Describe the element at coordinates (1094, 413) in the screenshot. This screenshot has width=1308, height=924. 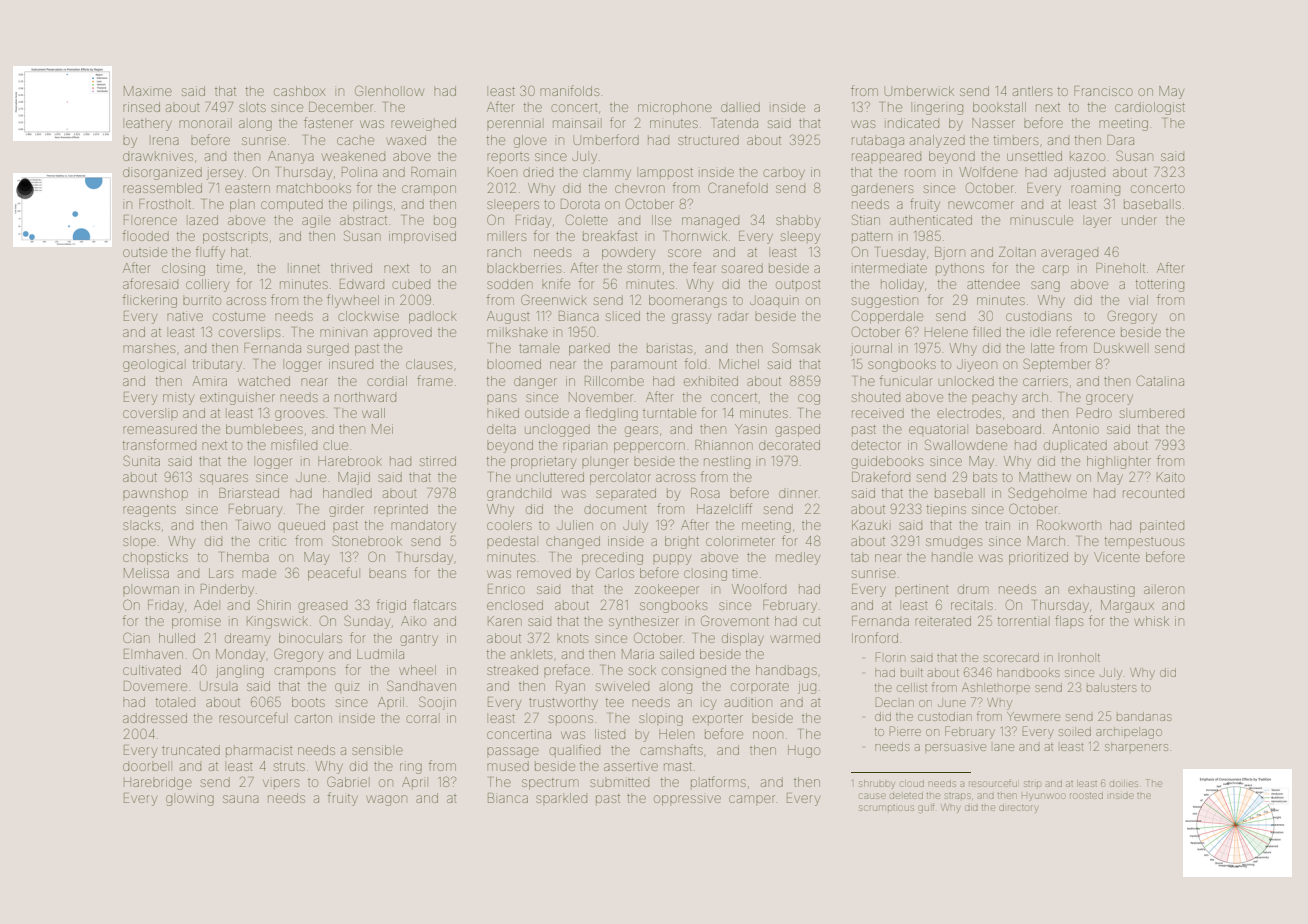
I see `Pedro` at that location.
